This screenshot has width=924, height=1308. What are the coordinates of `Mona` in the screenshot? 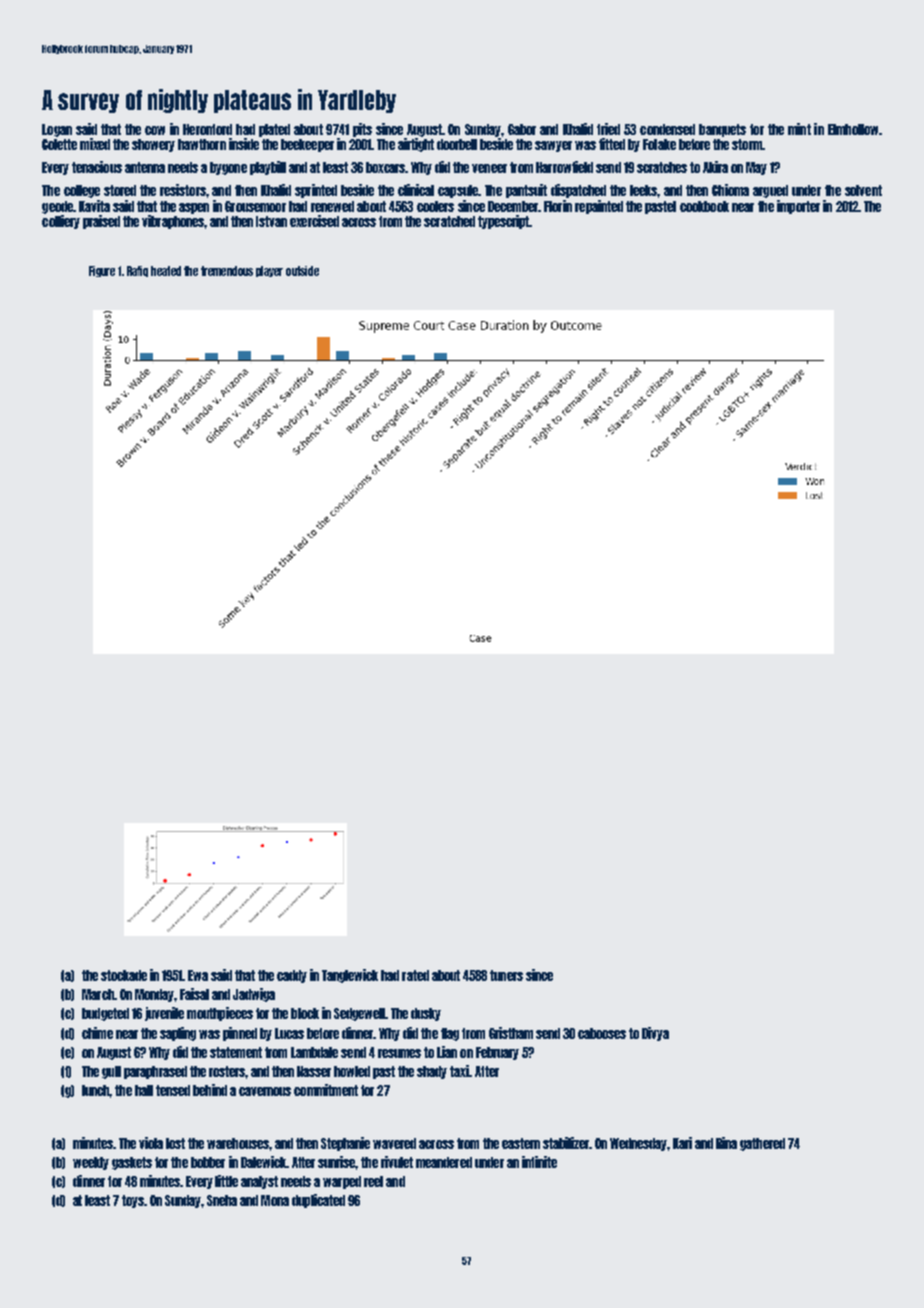 It's located at (275, 1200).
